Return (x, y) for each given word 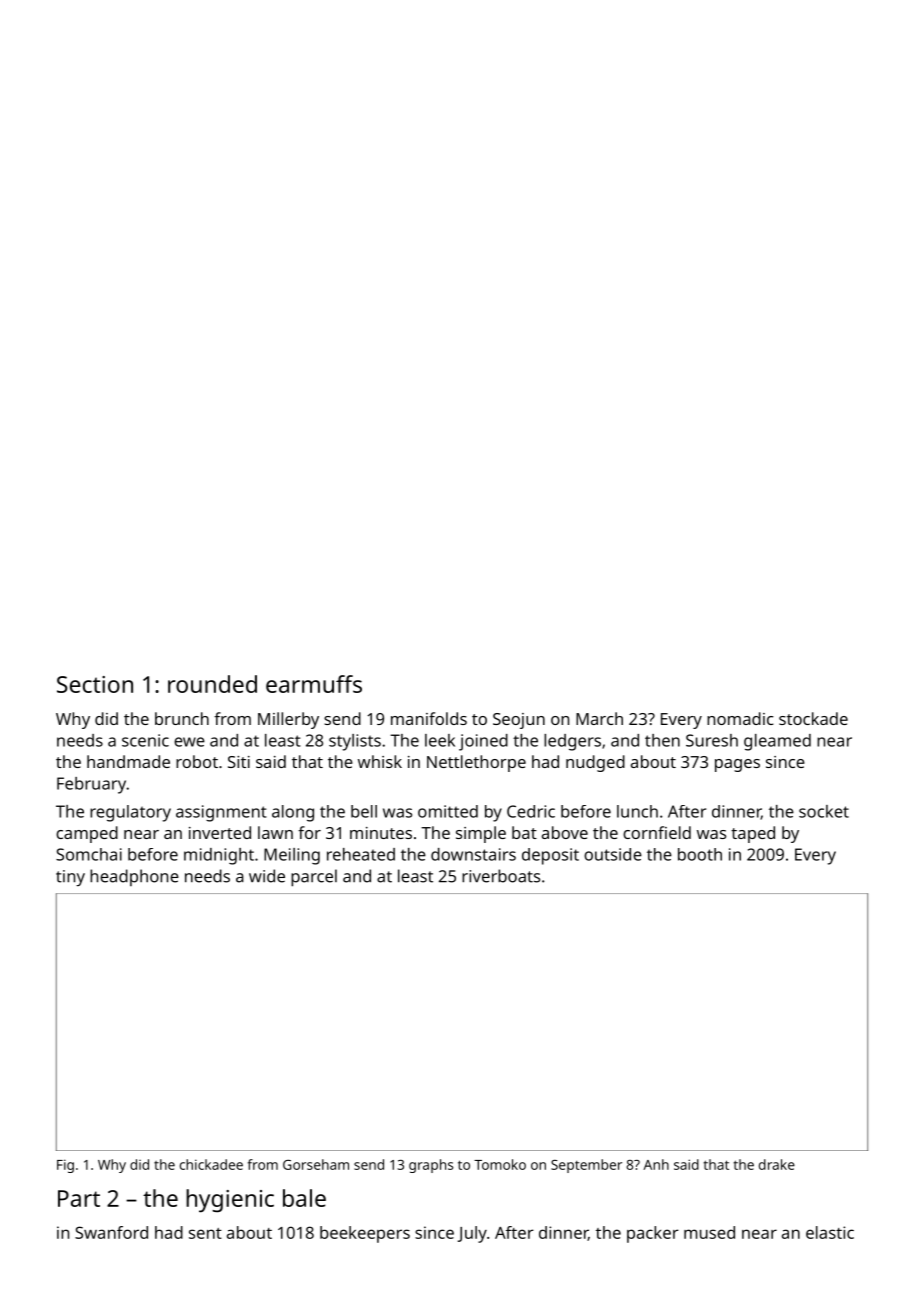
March (599, 718)
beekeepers (365, 1234)
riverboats (501, 876)
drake (777, 1164)
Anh (656, 1164)
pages (737, 765)
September (586, 1166)
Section (95, 684)
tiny (70, 878)
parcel (314, 878)
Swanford (111, 1232)
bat (524, 832)
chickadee (211, 1164)
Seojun (519, 721)
